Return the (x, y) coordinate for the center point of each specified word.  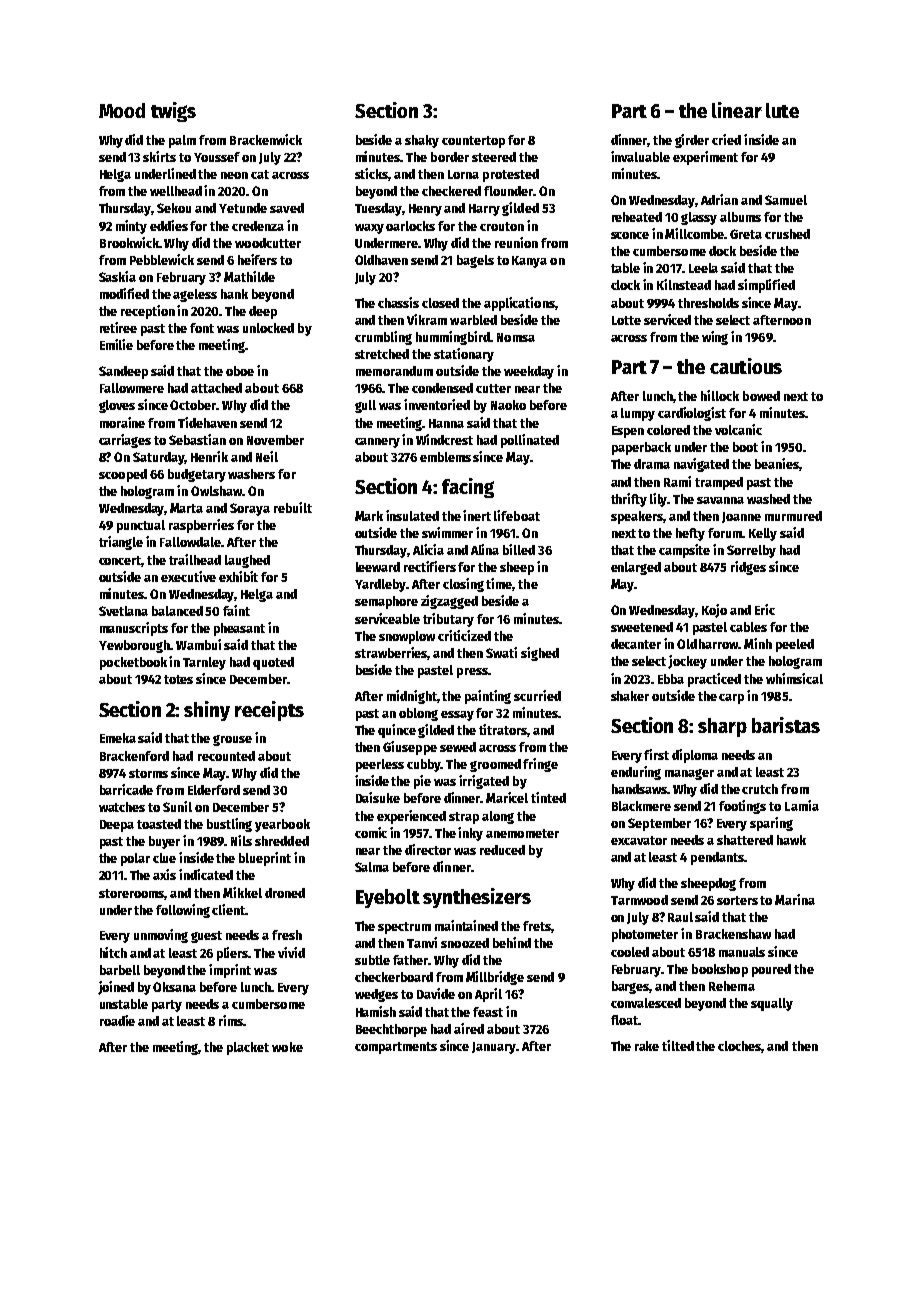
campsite (684, 551)
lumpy (638, 414)
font (202, 328)
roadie (117, 1020)
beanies (777, 463)
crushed (787, 234)
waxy (369, 229)
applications (519, 304)
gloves (117, 406)
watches (122, 807)
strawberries (391, 653)
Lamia (802, 805)
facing (468, 488)
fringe (540, 765)
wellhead (176, 191)
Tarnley (204, 663)
